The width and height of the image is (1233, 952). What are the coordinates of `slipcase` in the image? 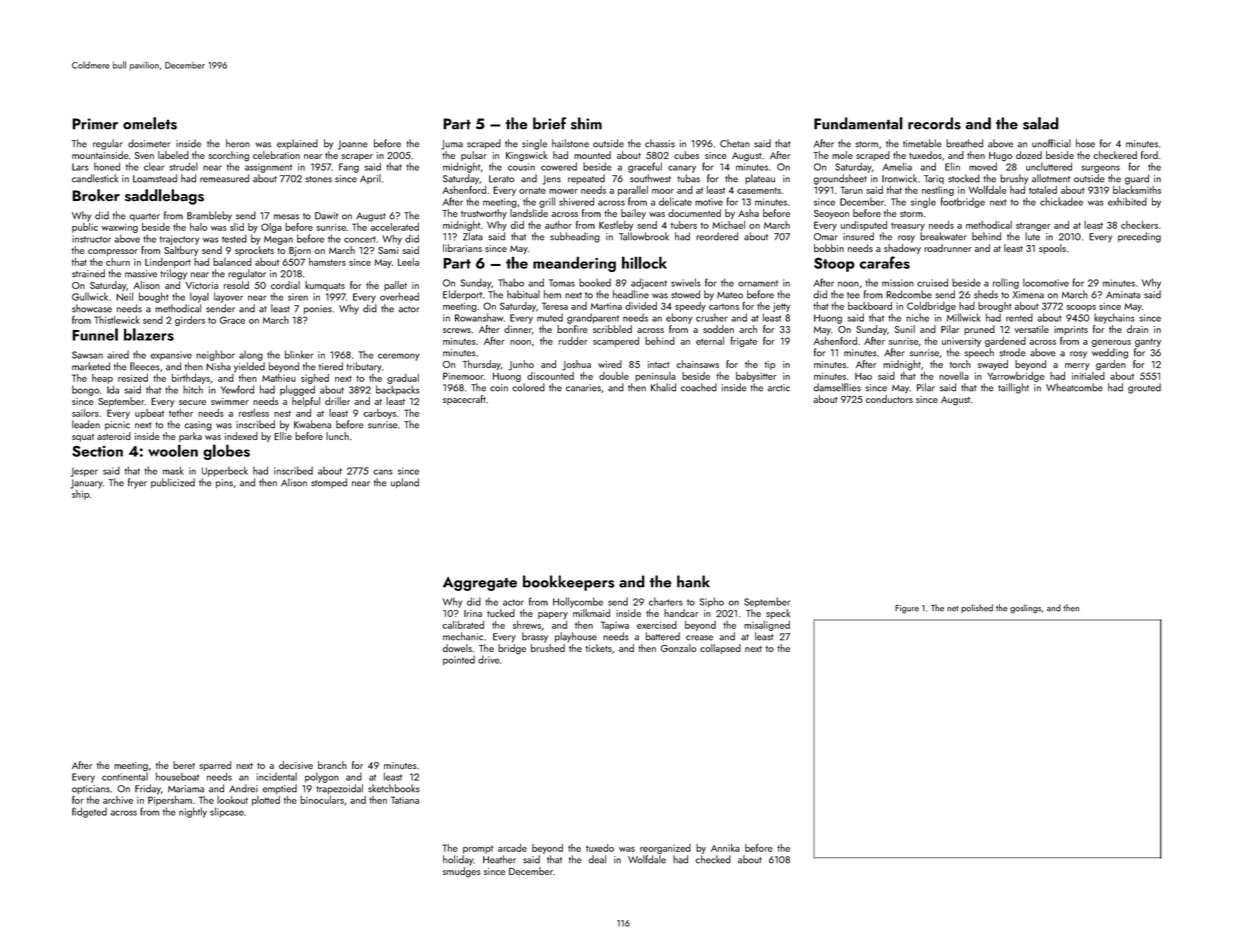 It's located at (227, 812).
